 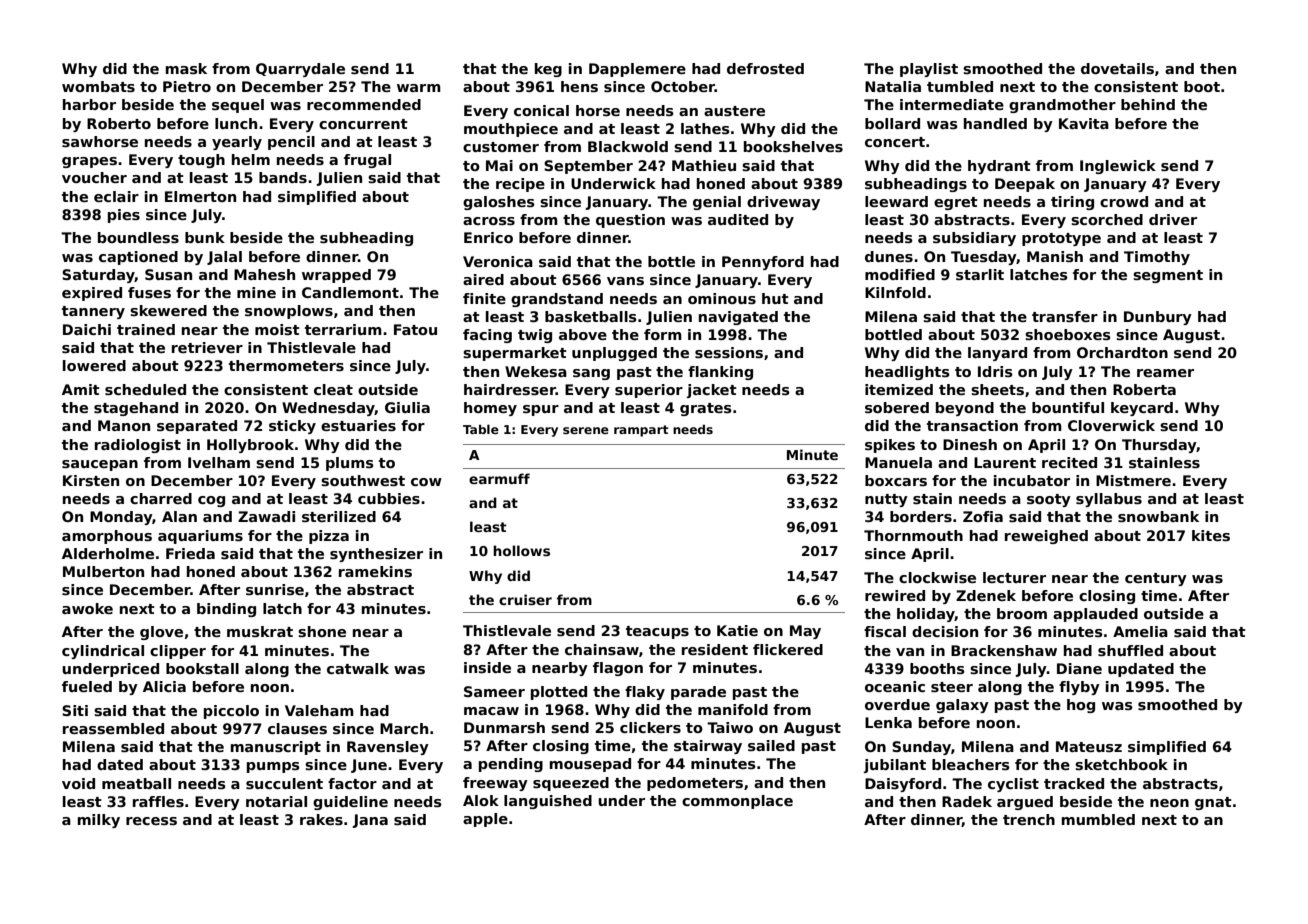 What do you see at coordinates (1069, 462) in the image?
I see `recited` at bounding box center [1069, 462].
